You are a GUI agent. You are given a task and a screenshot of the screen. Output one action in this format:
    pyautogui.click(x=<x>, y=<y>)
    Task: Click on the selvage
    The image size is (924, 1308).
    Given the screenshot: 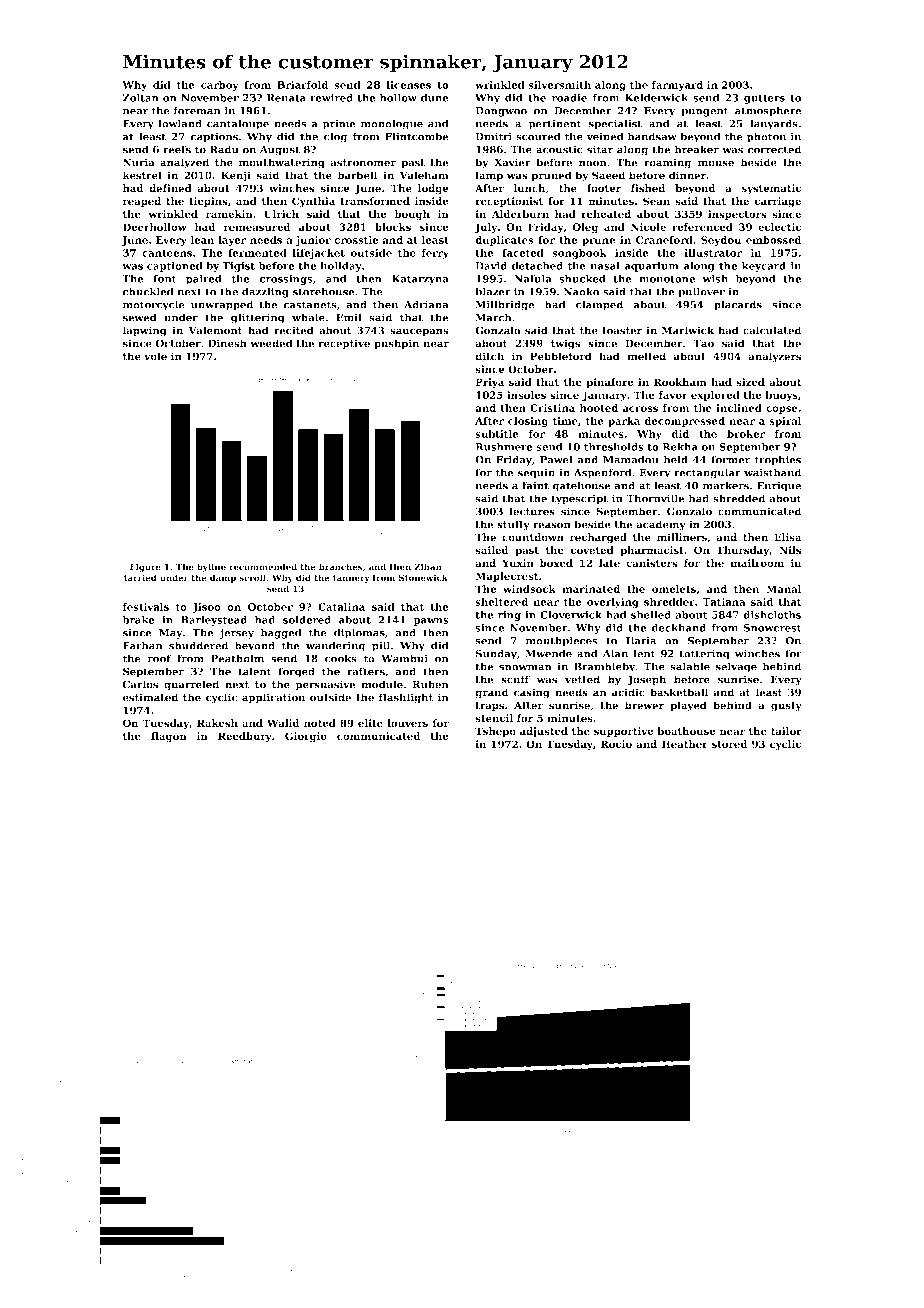 What is the action you would take?
    pyautogui.click(x=736, y=667)
